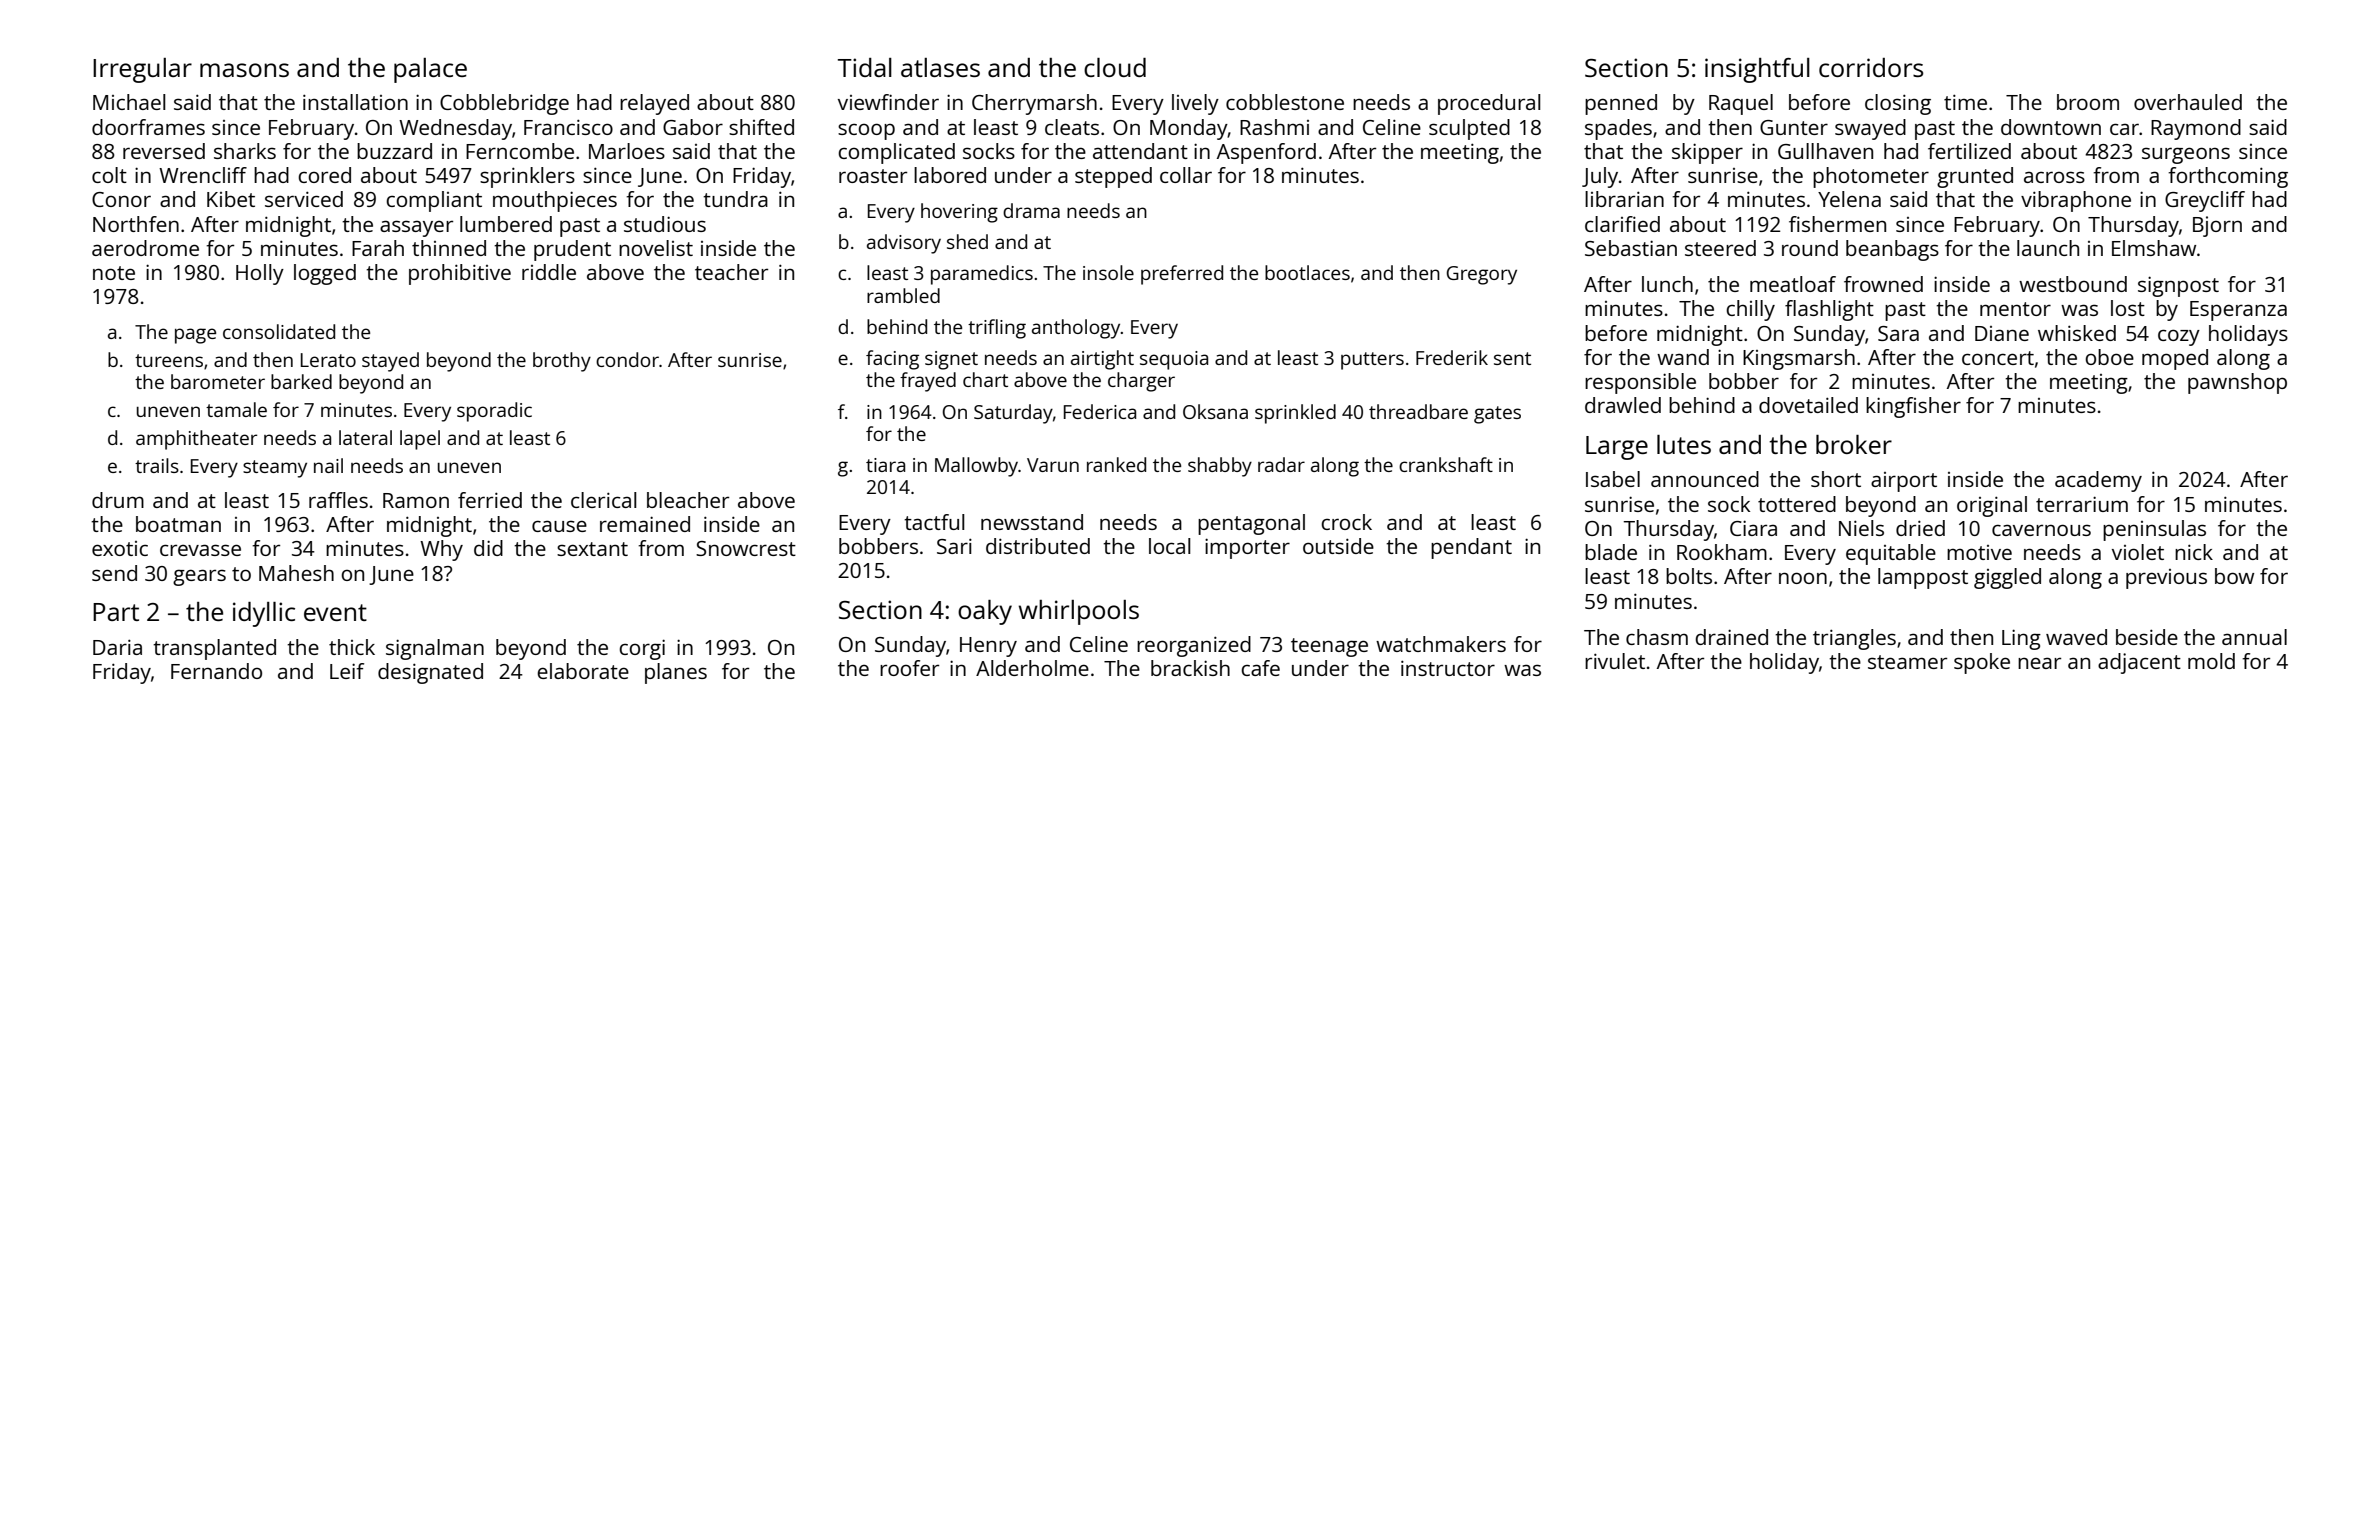 The image size is (2380, 1540). I want to click on kingfisher, so click(1913, 407).
